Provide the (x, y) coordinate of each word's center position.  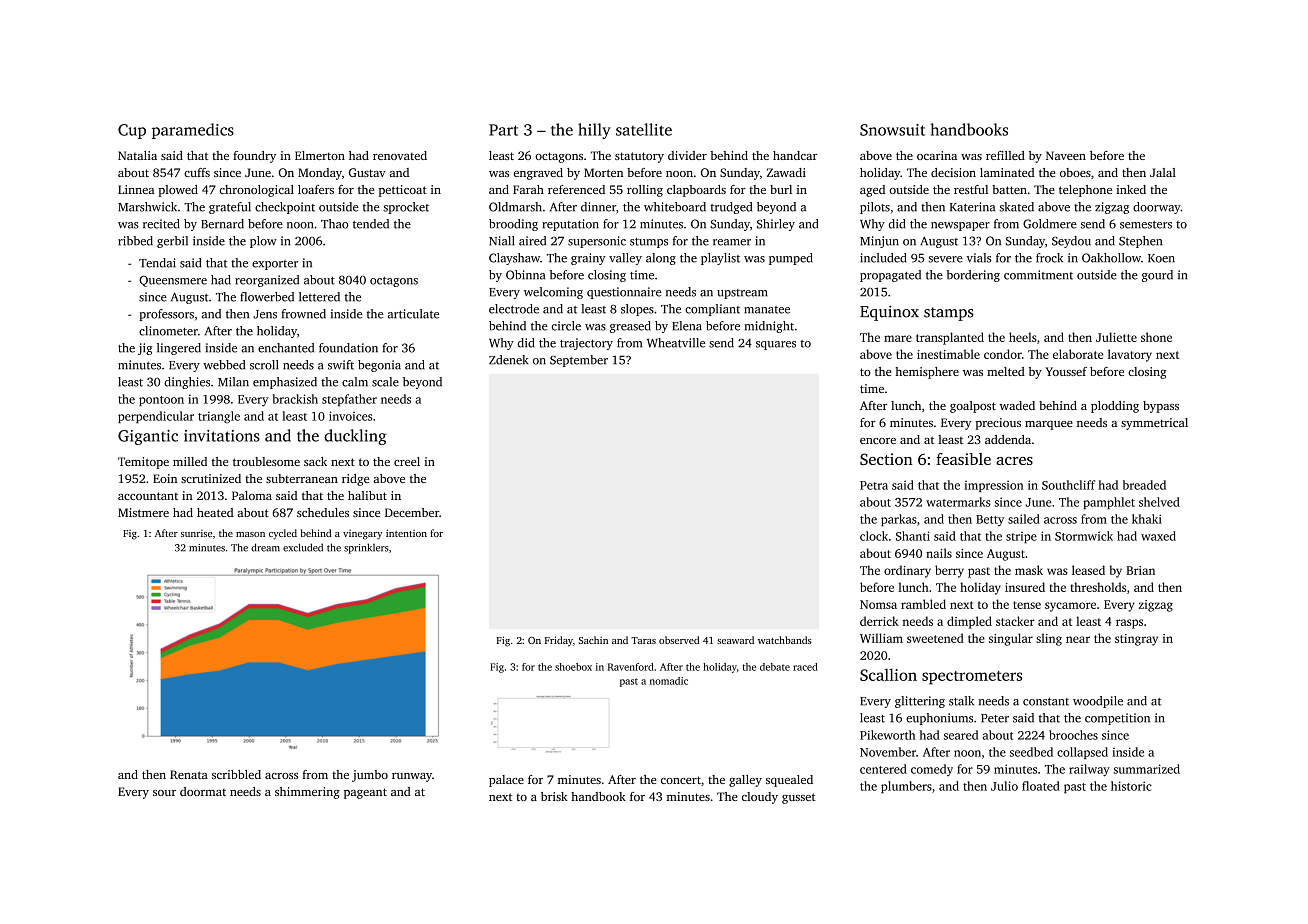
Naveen (1066, 155)
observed (679, 640)
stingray (1136, 640)
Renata (189, 774)
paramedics (193, 131)
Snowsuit (892, 130)
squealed (789, 781)
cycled (283, 534)
